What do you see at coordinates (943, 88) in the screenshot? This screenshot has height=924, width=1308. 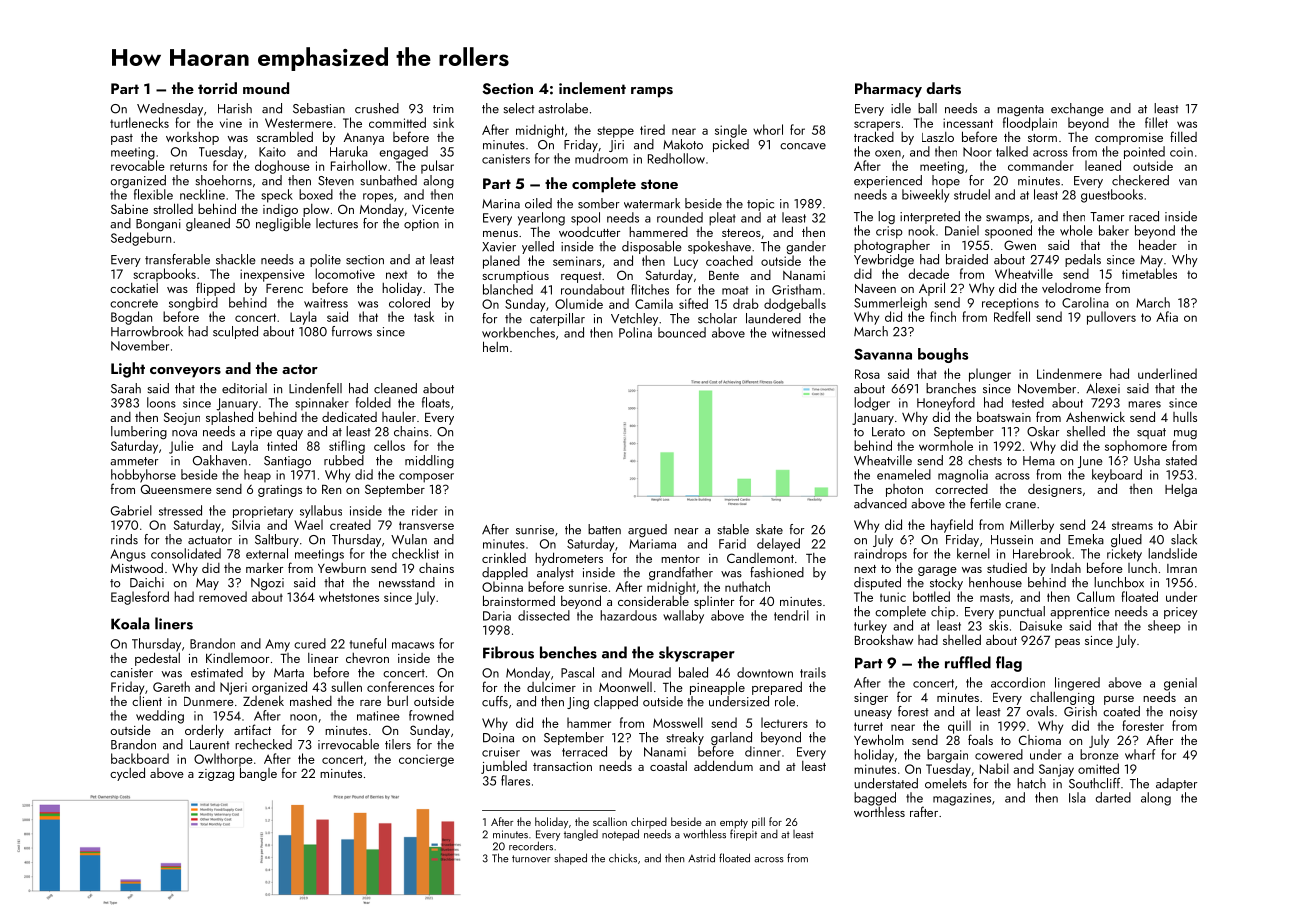 I see `darts` at bounding box center [943, 88].
